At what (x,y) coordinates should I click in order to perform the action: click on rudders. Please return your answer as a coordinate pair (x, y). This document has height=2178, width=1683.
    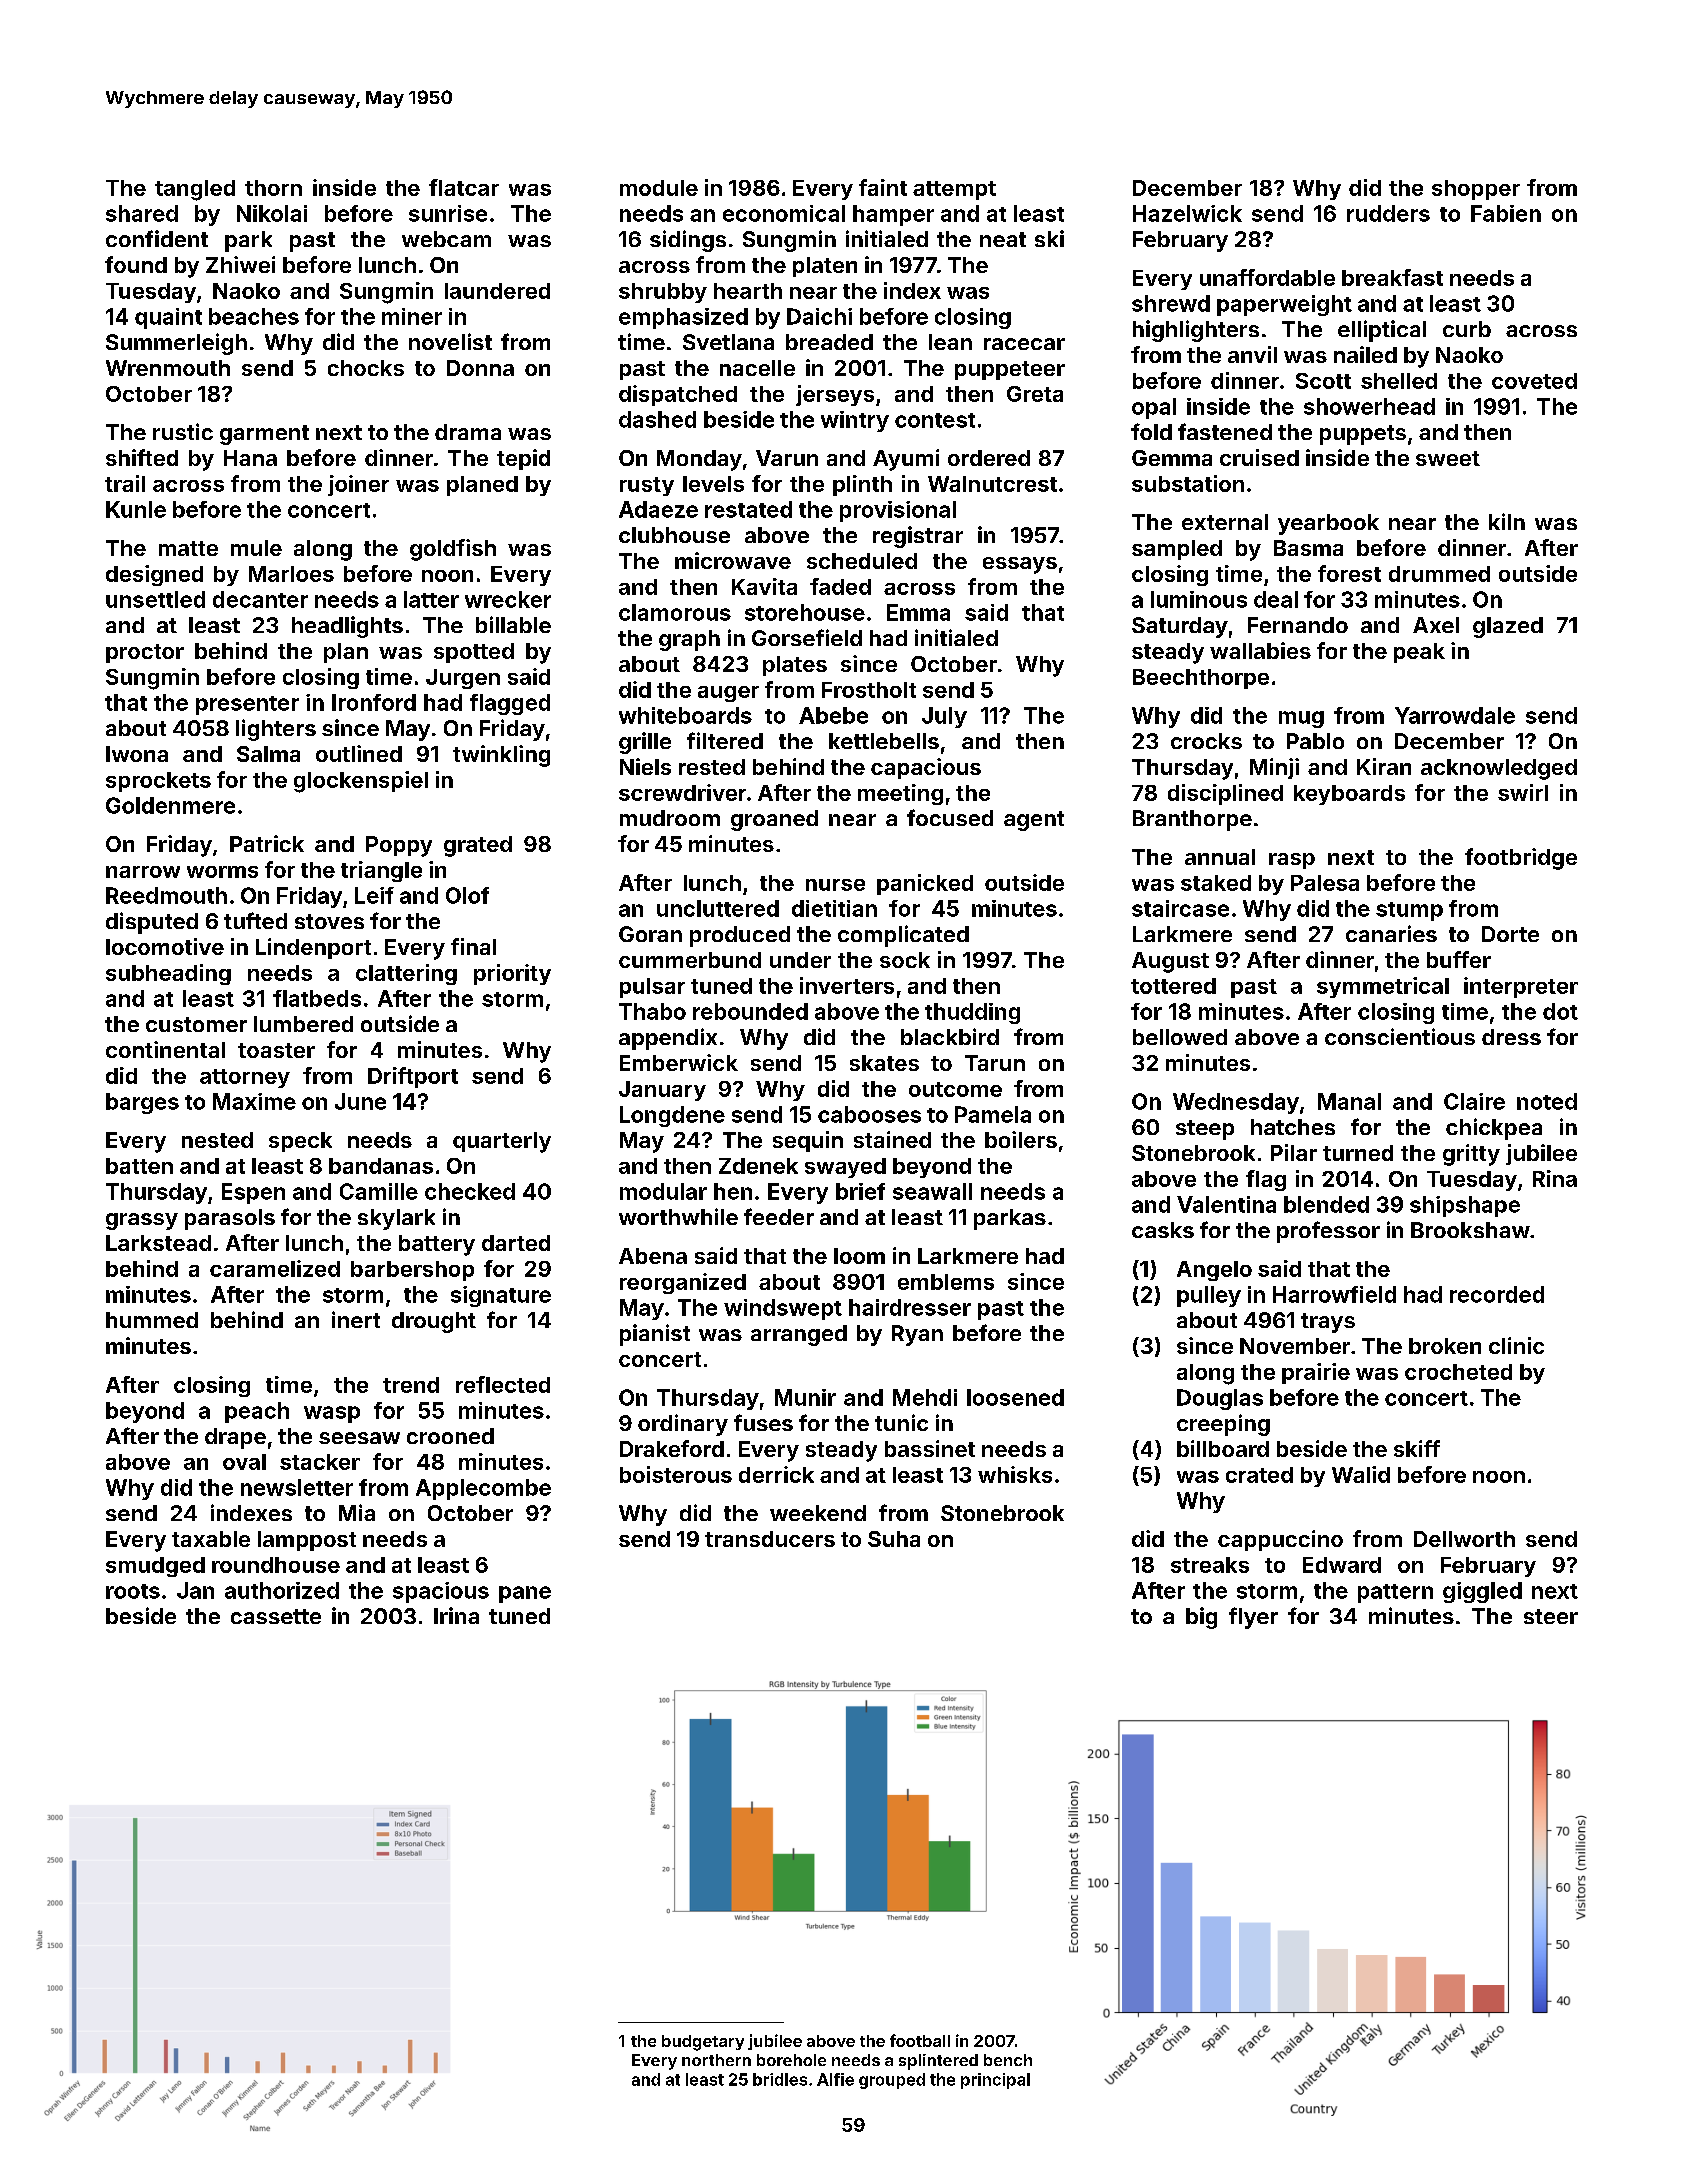
    Looking at the image, I should click on (1388, 213).
